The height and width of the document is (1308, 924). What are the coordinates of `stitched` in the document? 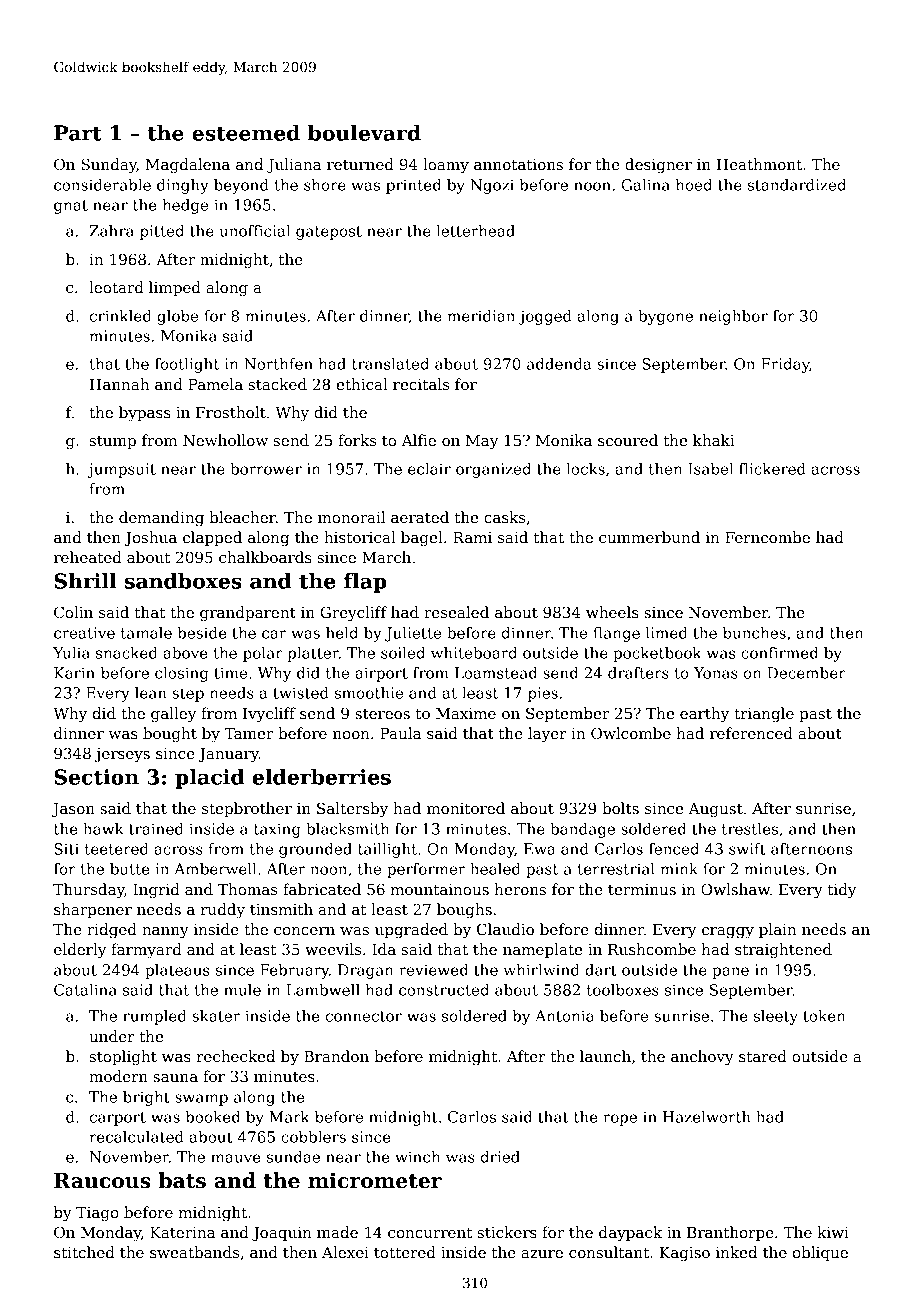 It's located at (84, 1252).
